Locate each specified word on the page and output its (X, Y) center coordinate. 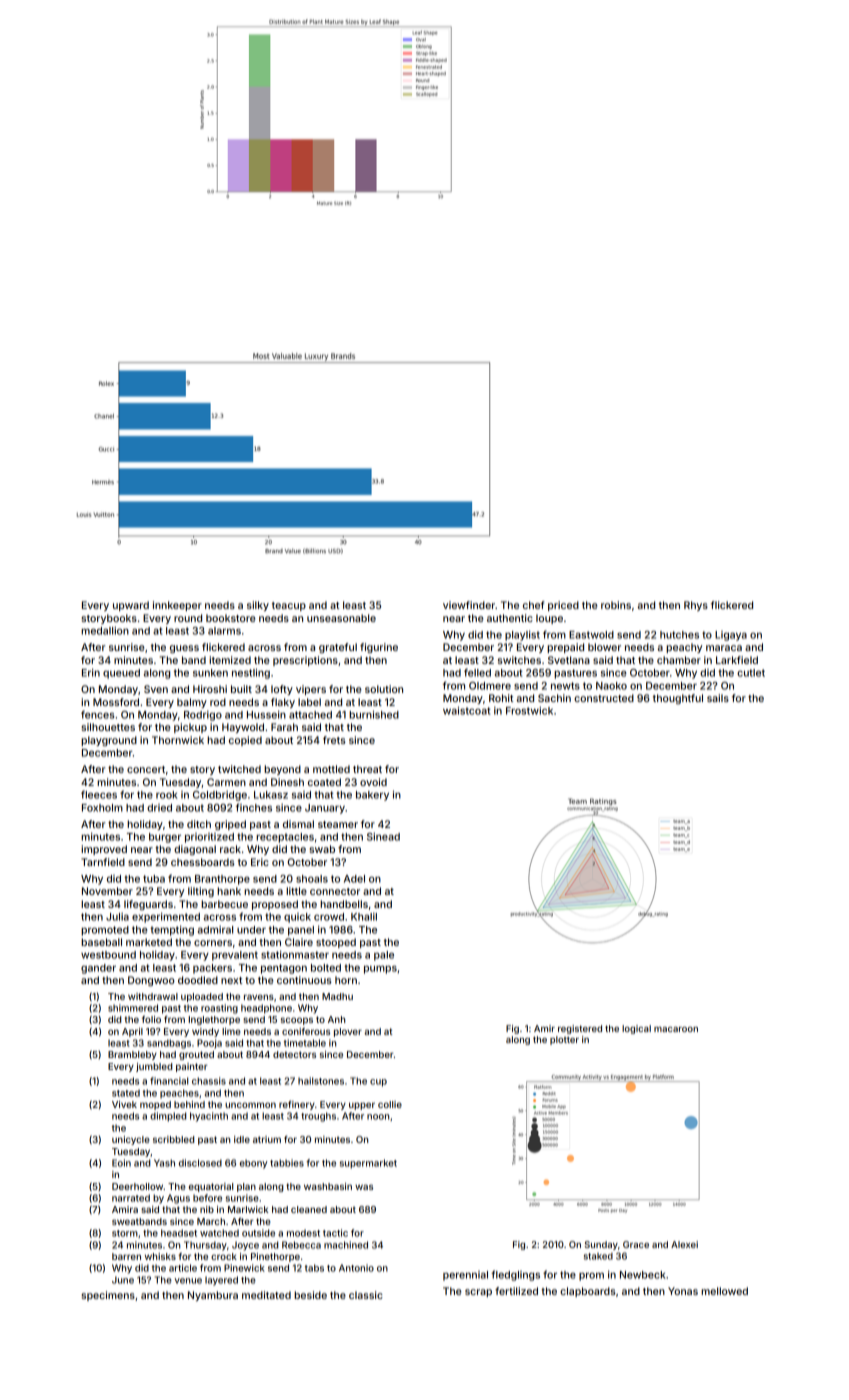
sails (718, 698)
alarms (224, 631)
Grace (636, 1244)
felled (477, 672)
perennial (465, 1276)
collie (390, 1104)
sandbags (169, 1044)
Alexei (684, 1244)
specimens (108, 1296)
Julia (117, 917)
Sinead (383, 836)
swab (322, 849)
